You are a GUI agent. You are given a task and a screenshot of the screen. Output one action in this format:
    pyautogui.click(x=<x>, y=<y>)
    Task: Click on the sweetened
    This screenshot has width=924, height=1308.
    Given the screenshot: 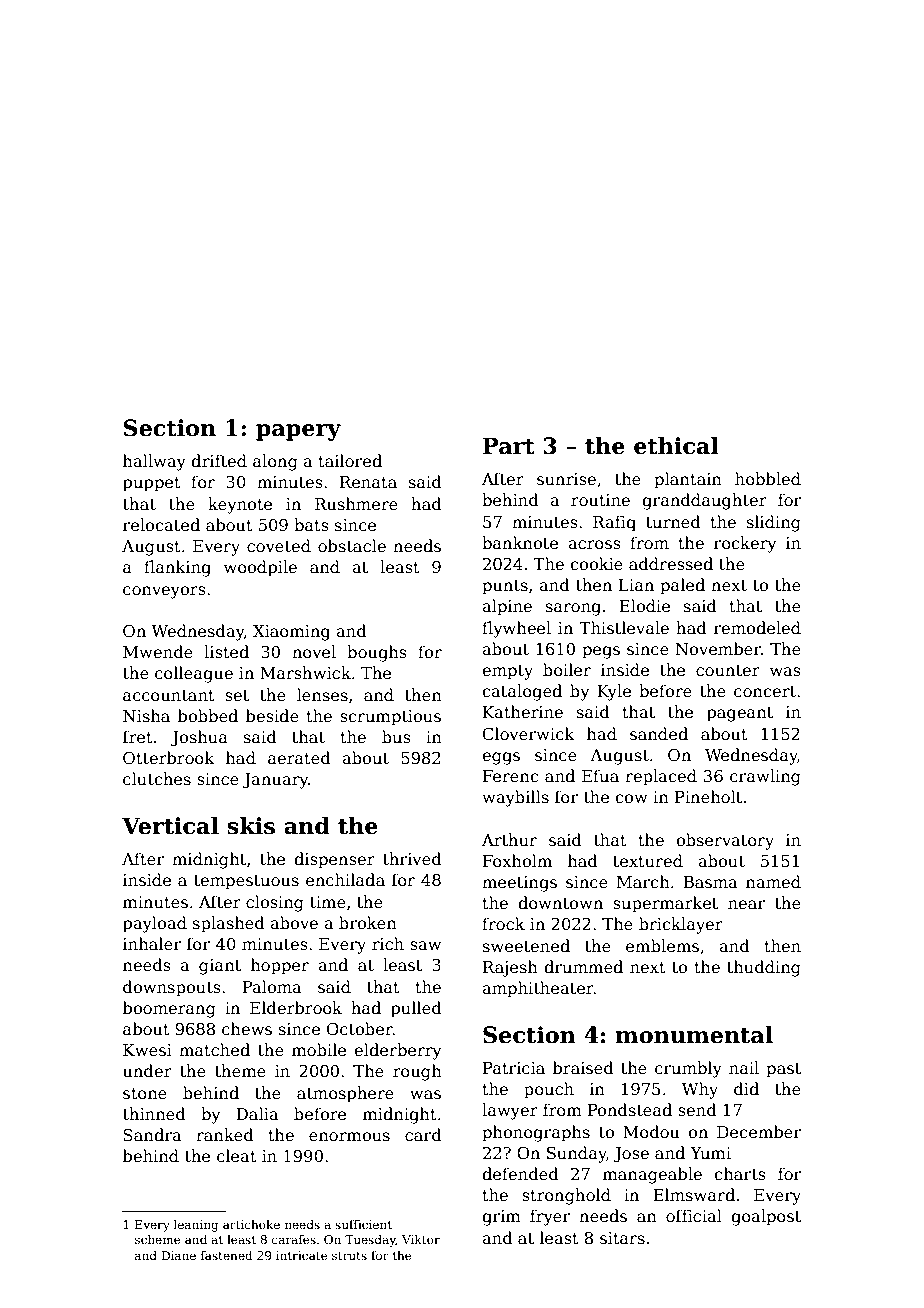 What is the action you would take?
    pyautogui.click(x=526, y=946)
